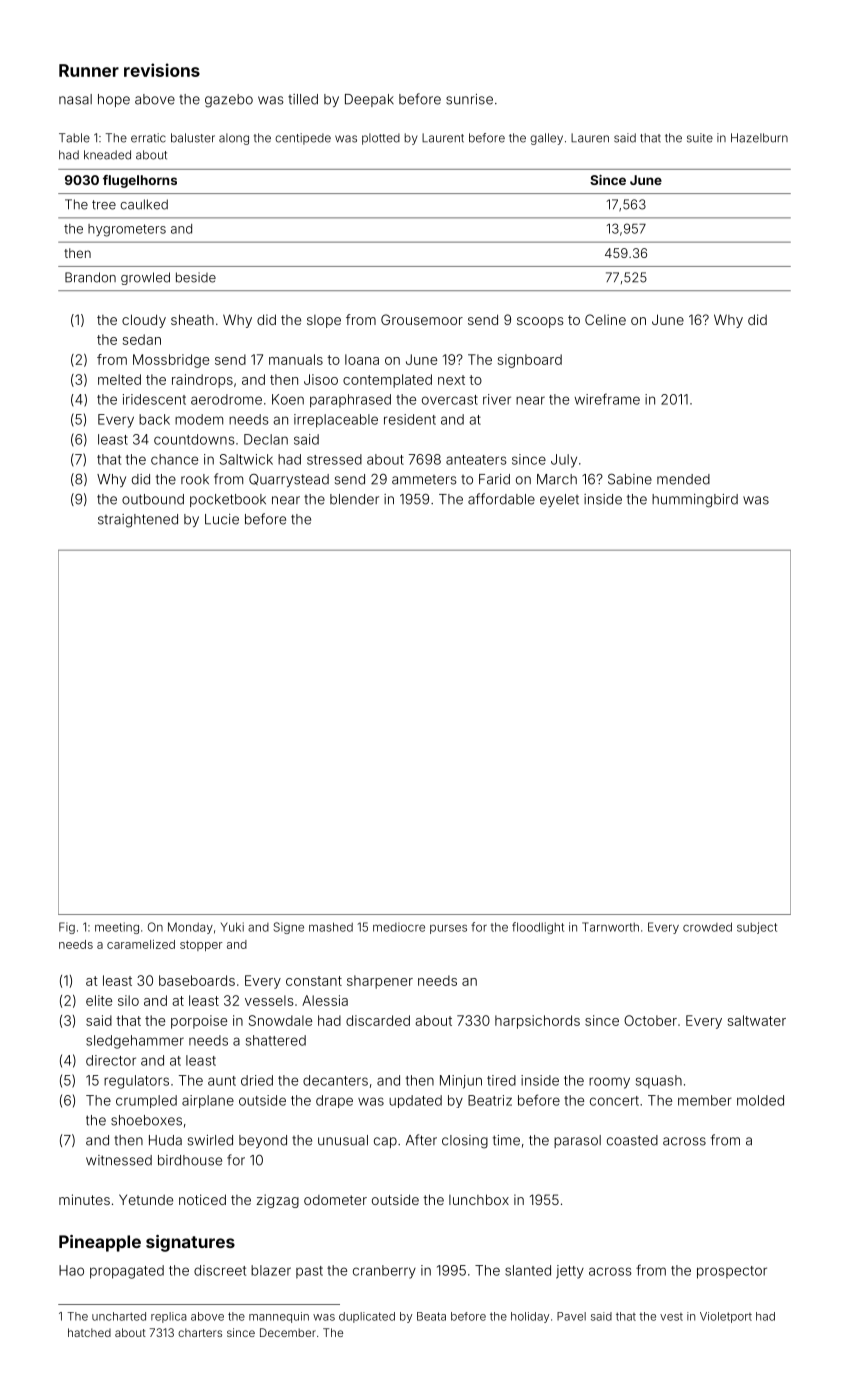  Describe the element at coordinates (528, 1270) in the screenshot. I see `slanted` at that location.
